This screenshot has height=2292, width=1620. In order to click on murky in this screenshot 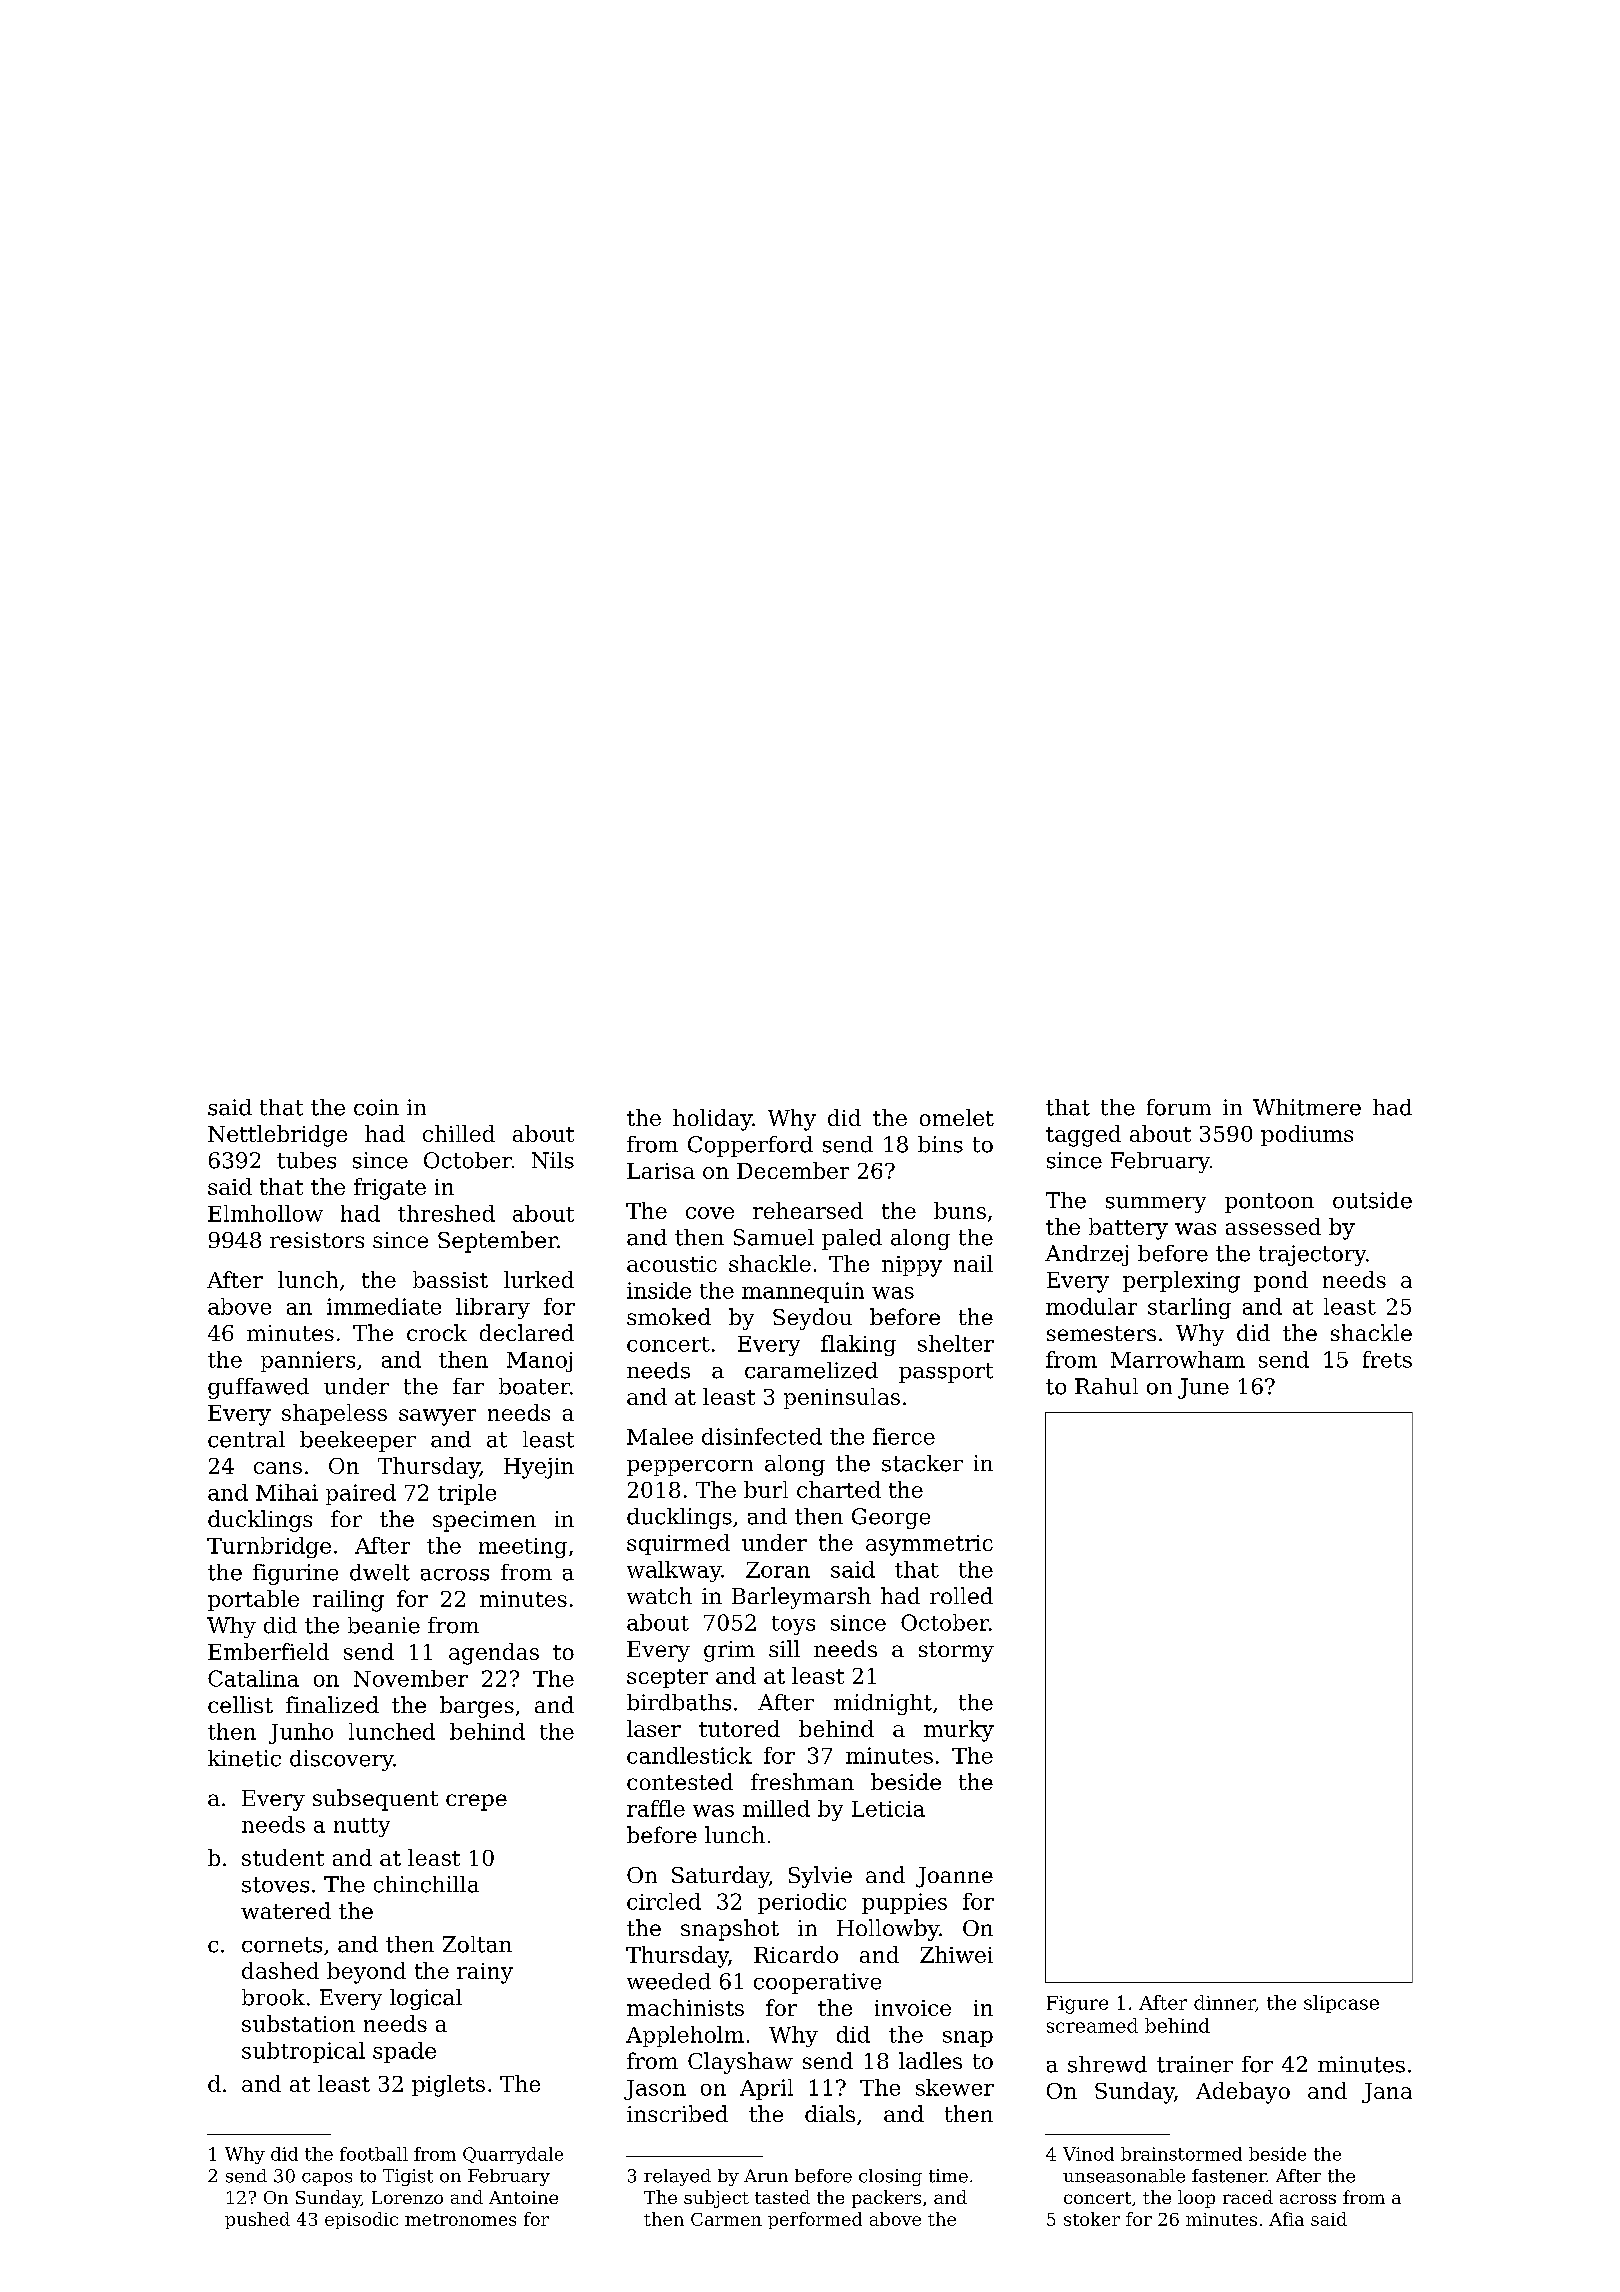, I will do `click(959, 1731)`.
